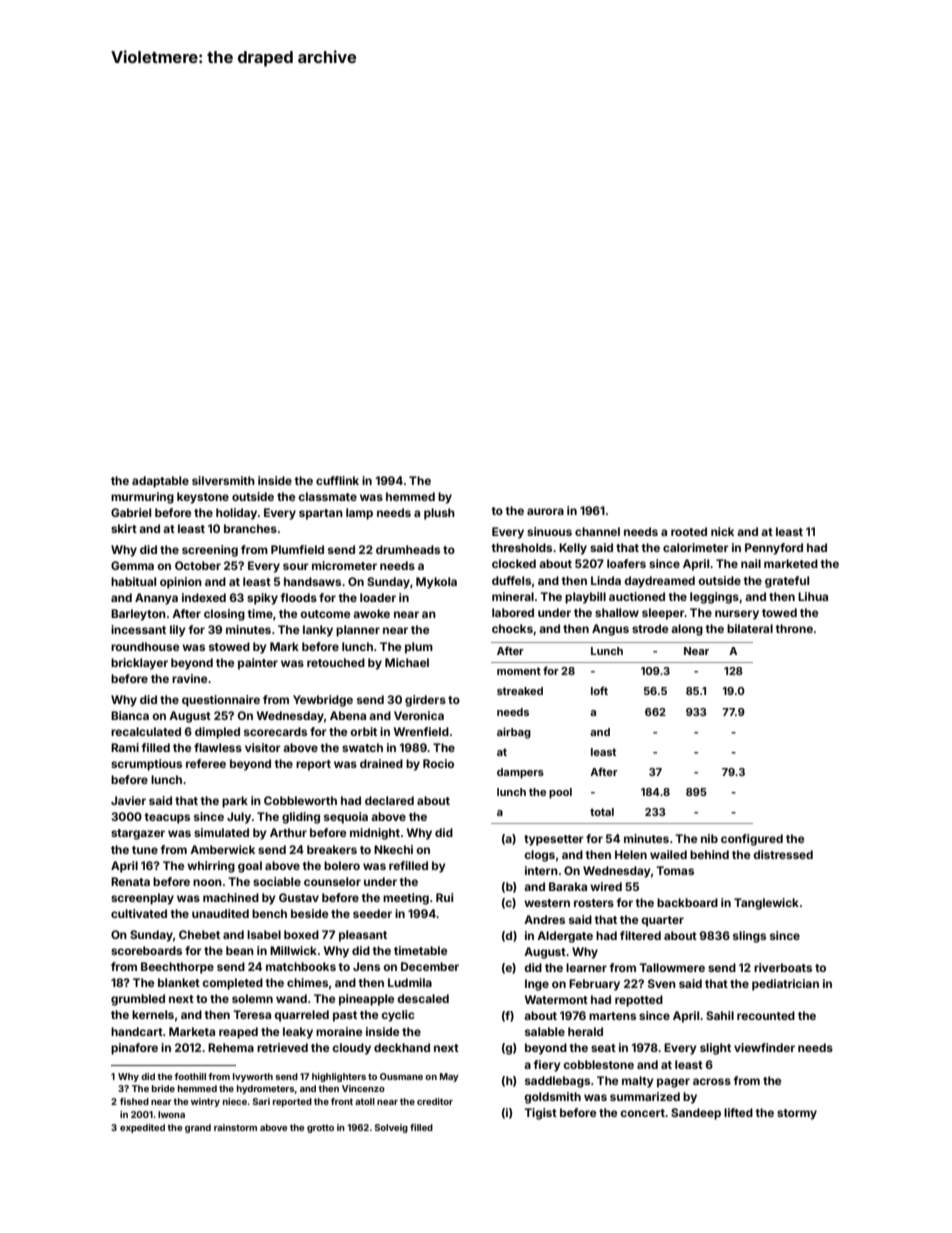 The height and width of the document is (1233, 952). What do you see at coordinates (266, 1089) in the document?
I see `hydrometers` at bounding box center [266, 1089].
